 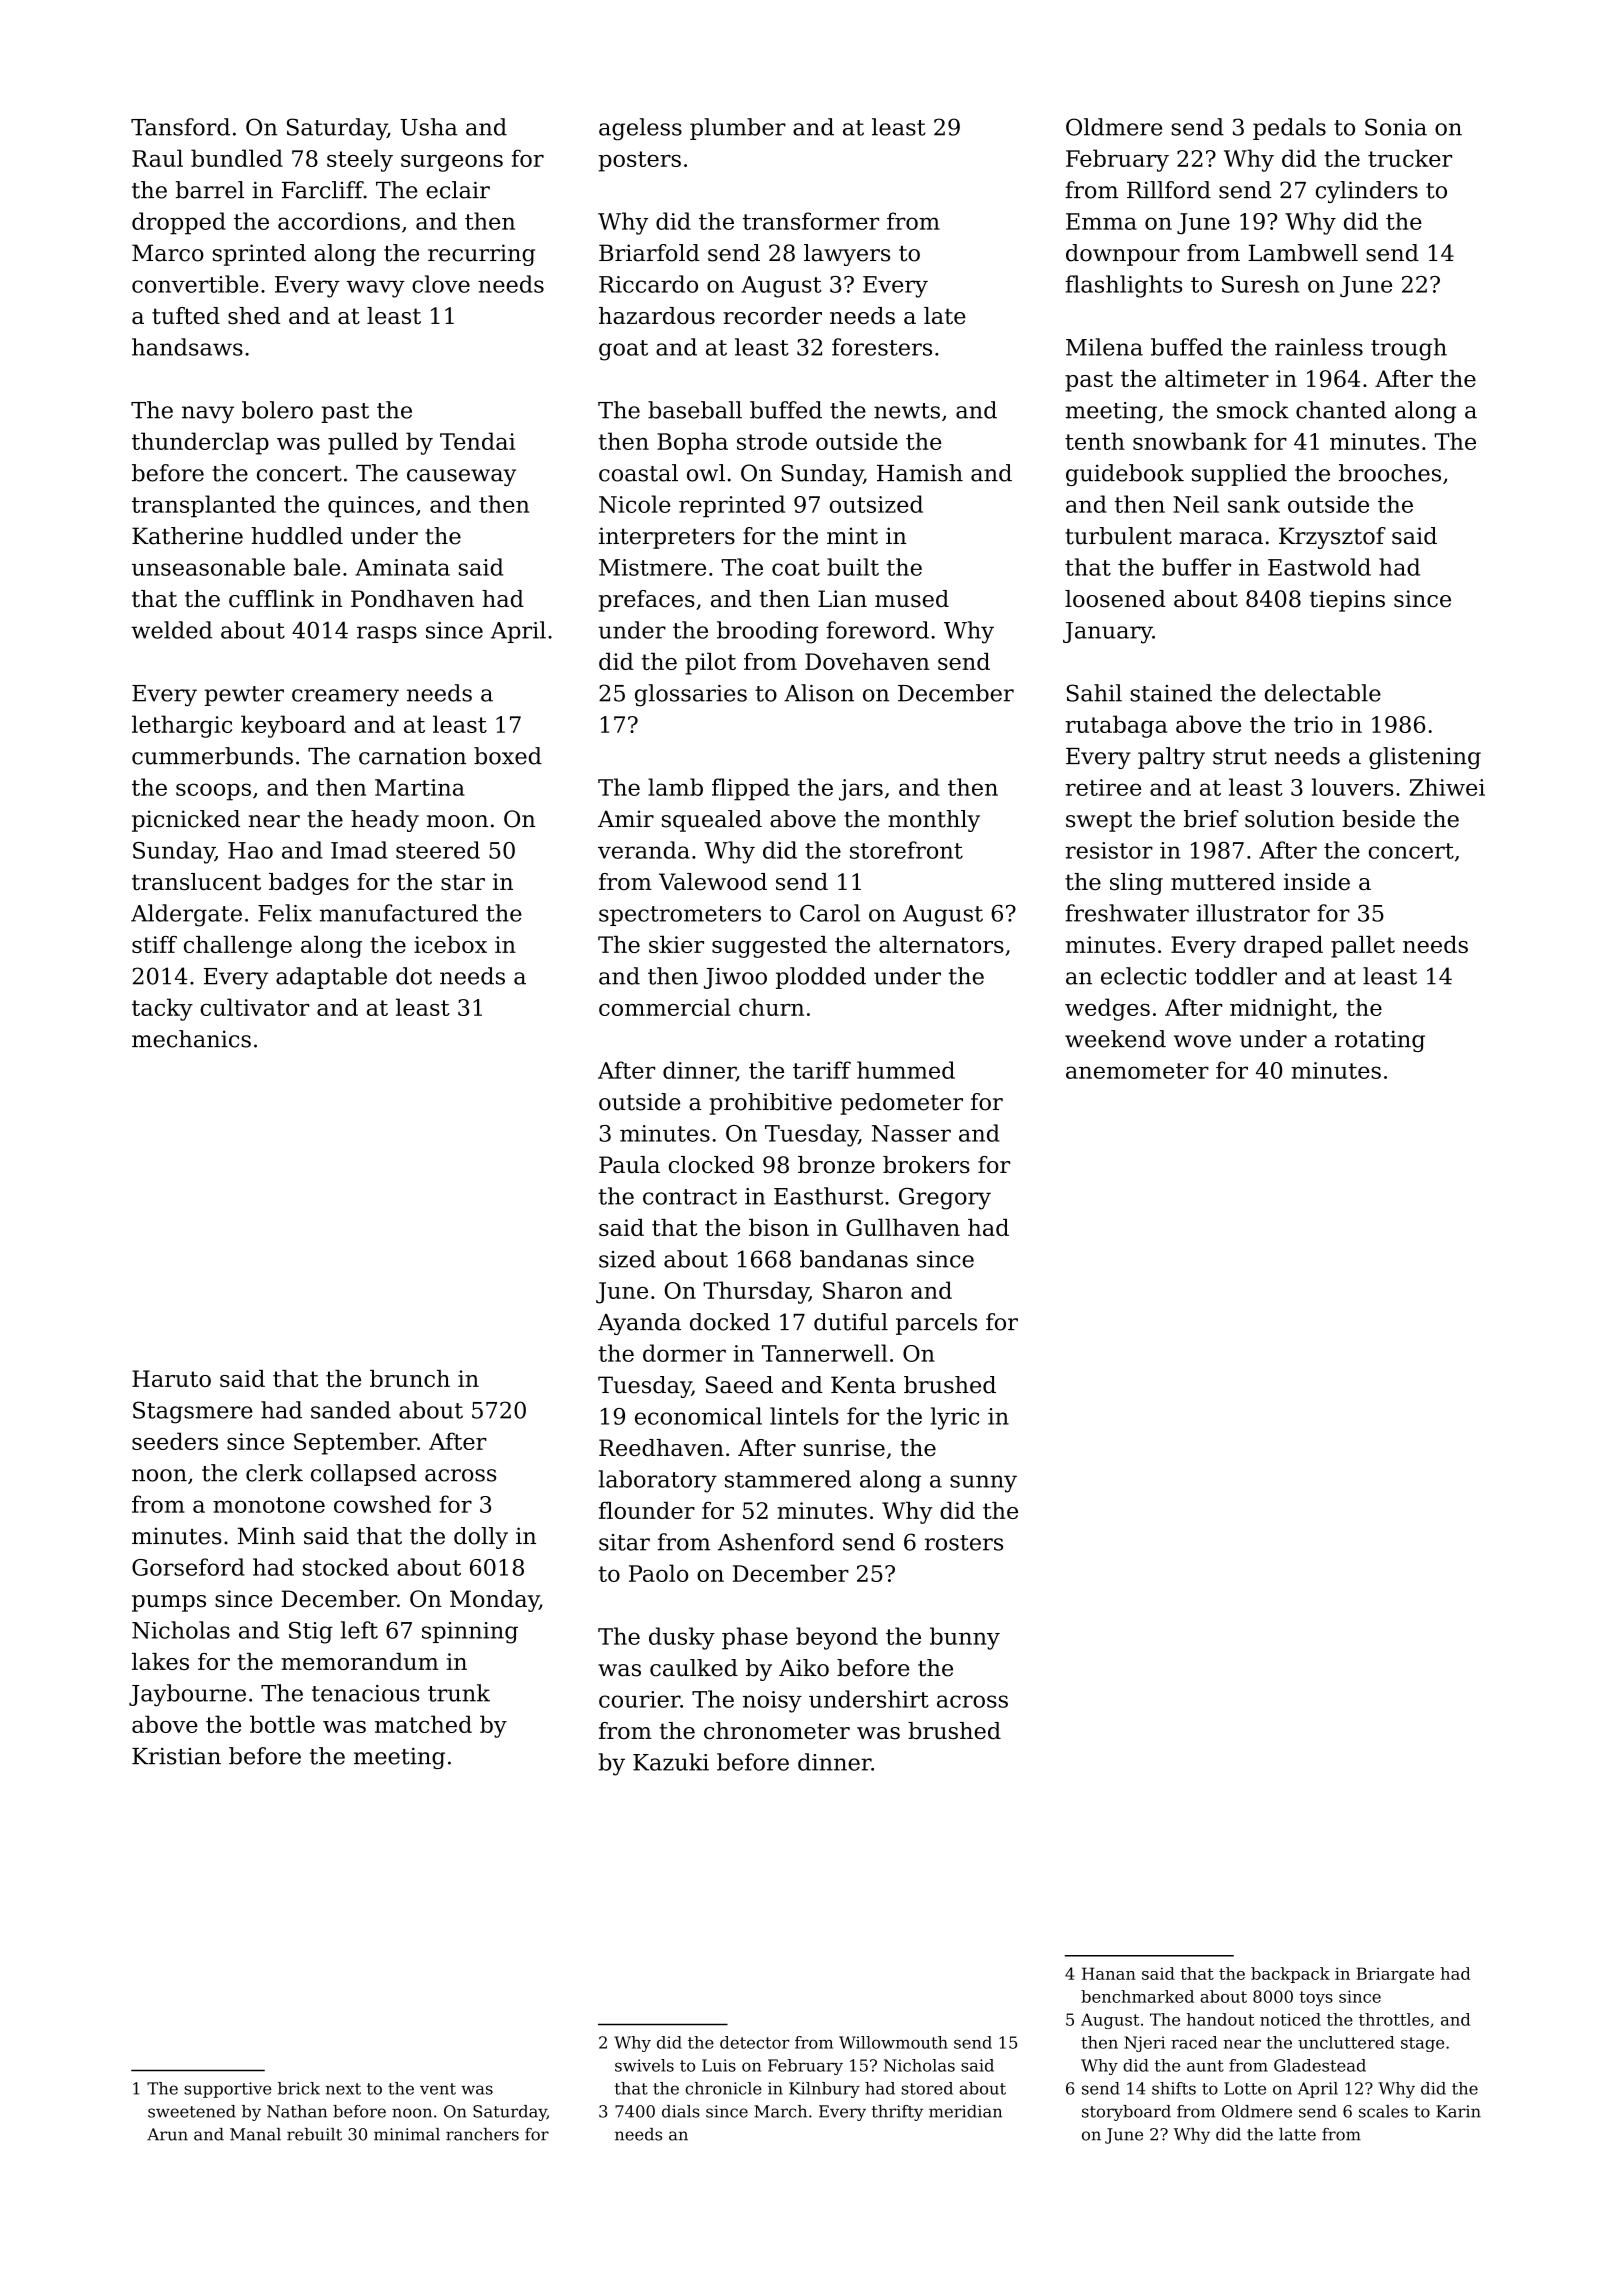 What do you see at coordinates (920, 473) in the image?
I see `Hamish` at bounding box center [920, 473].
